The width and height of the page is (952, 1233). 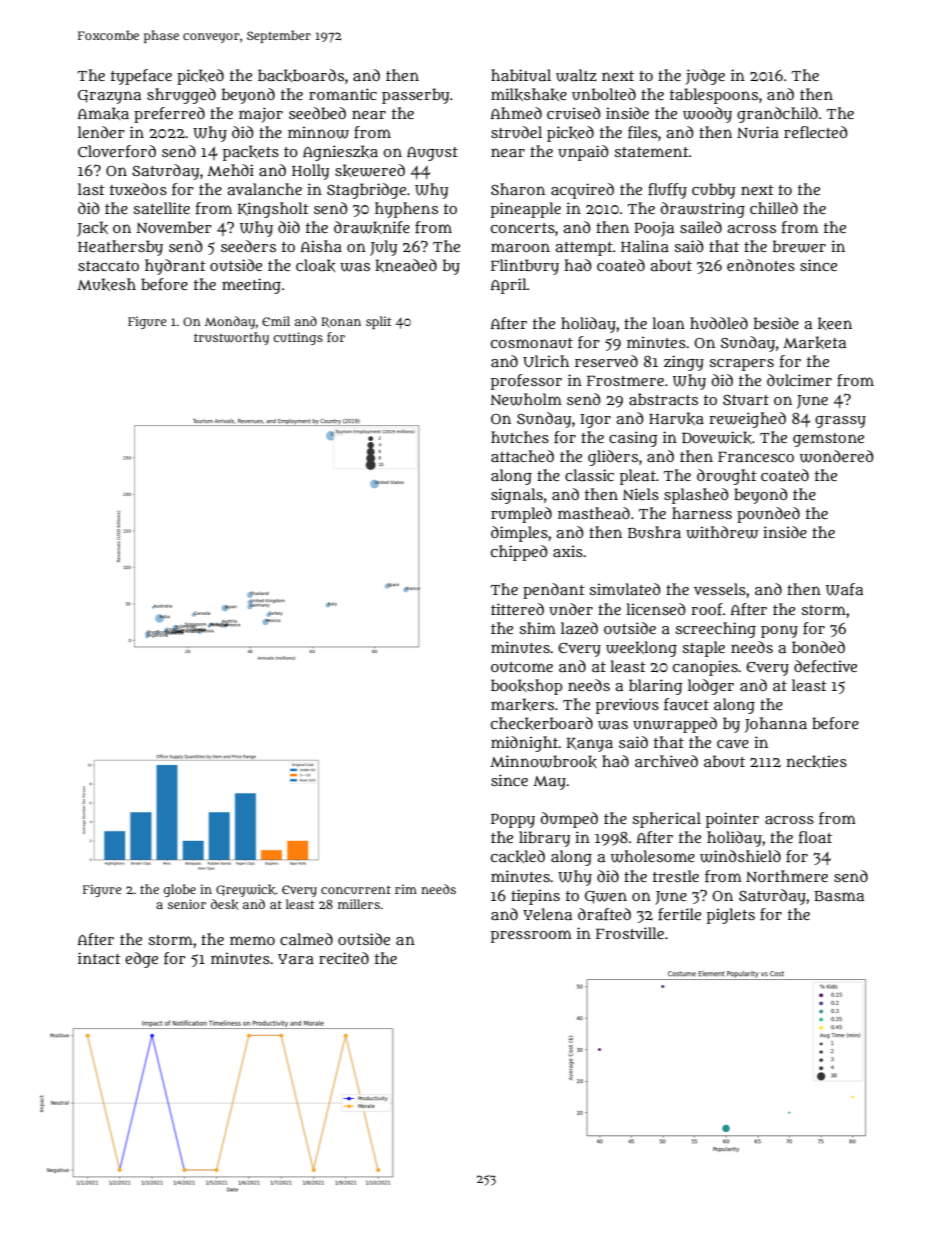 What do you see at coordinates (356, 889) in the page?
I see `concurrent` at bounding box center [356, 889].
